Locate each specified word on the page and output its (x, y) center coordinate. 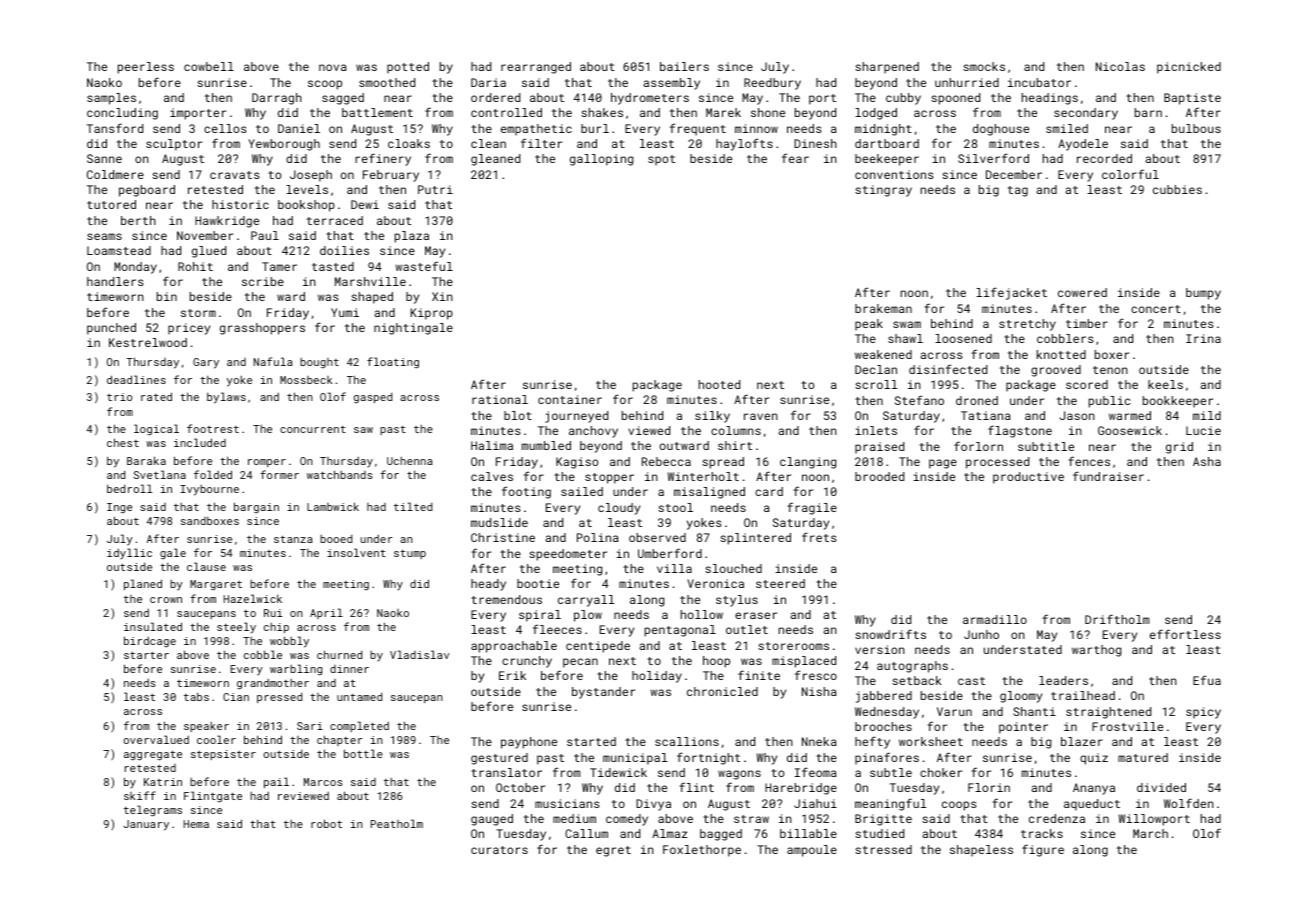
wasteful (424, 266)
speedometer (568, 555)
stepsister (223, 755)
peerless (146, 68)
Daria (488, 82)
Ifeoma (816, 772)
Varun (954, 711)
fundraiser (1108, 476)
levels (307, 189)
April (326, 613)
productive (1028, 478)
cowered (1082, 292)
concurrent (313, 429)
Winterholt (703, 476)
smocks (984, 66)
